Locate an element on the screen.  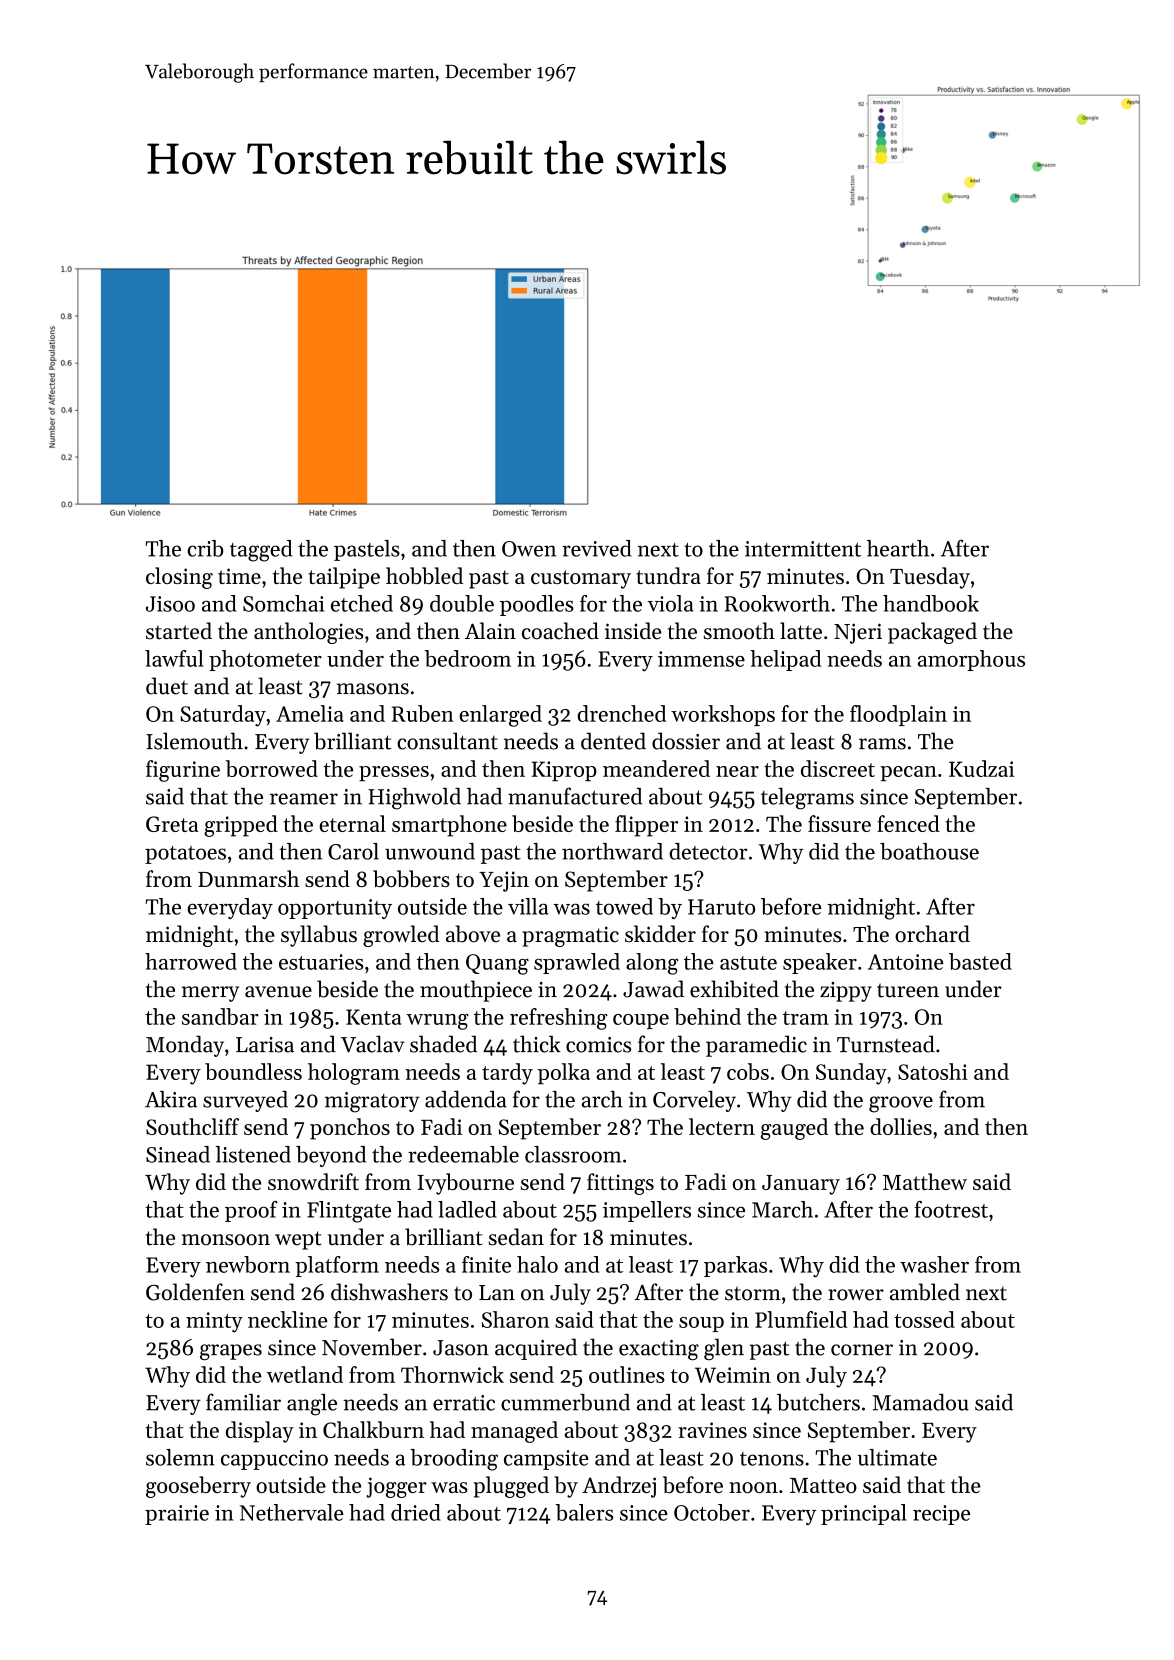
newborn is located at coordinates (248, 1264).
